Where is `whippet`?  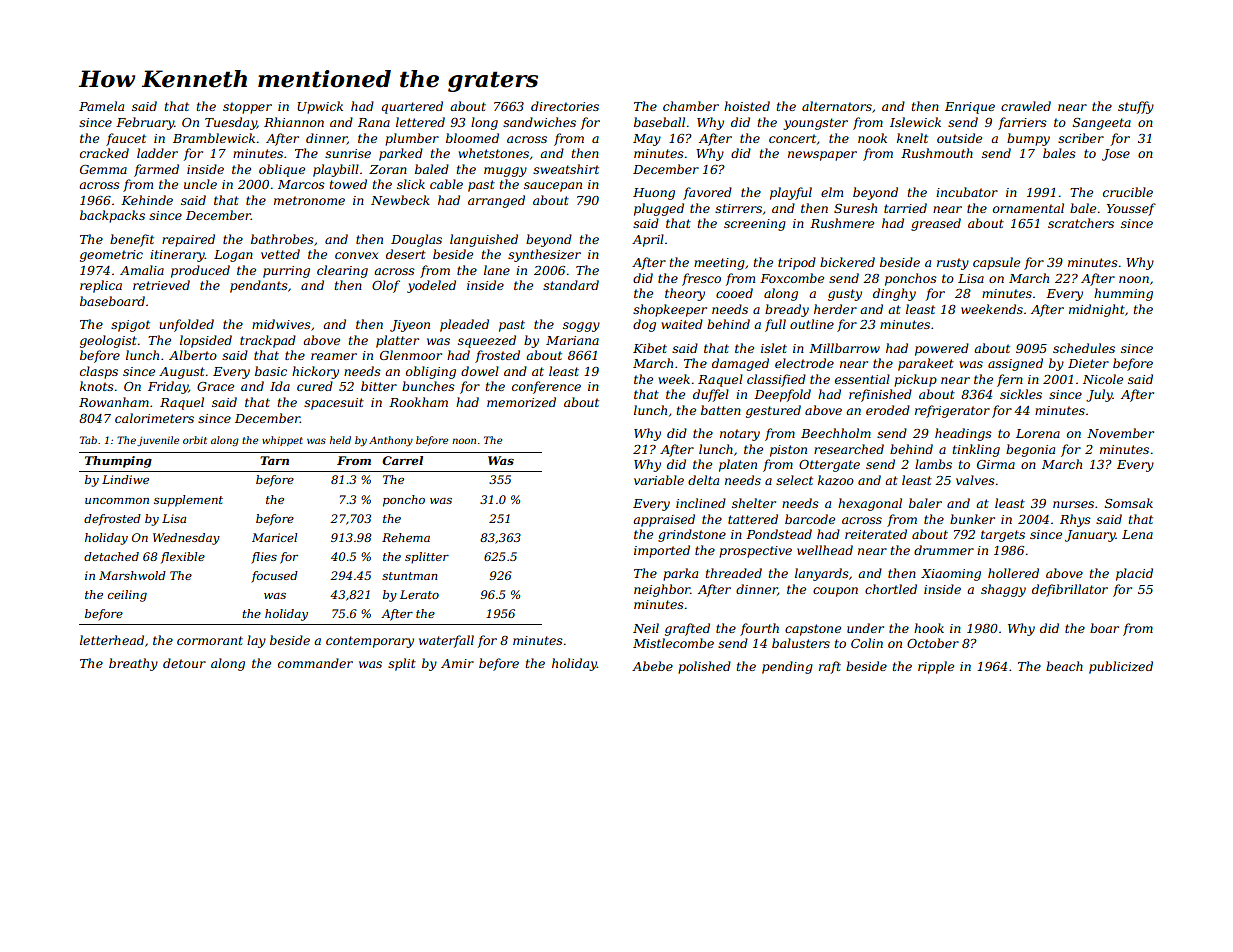
whippet is located at coordinates (282, 441).
